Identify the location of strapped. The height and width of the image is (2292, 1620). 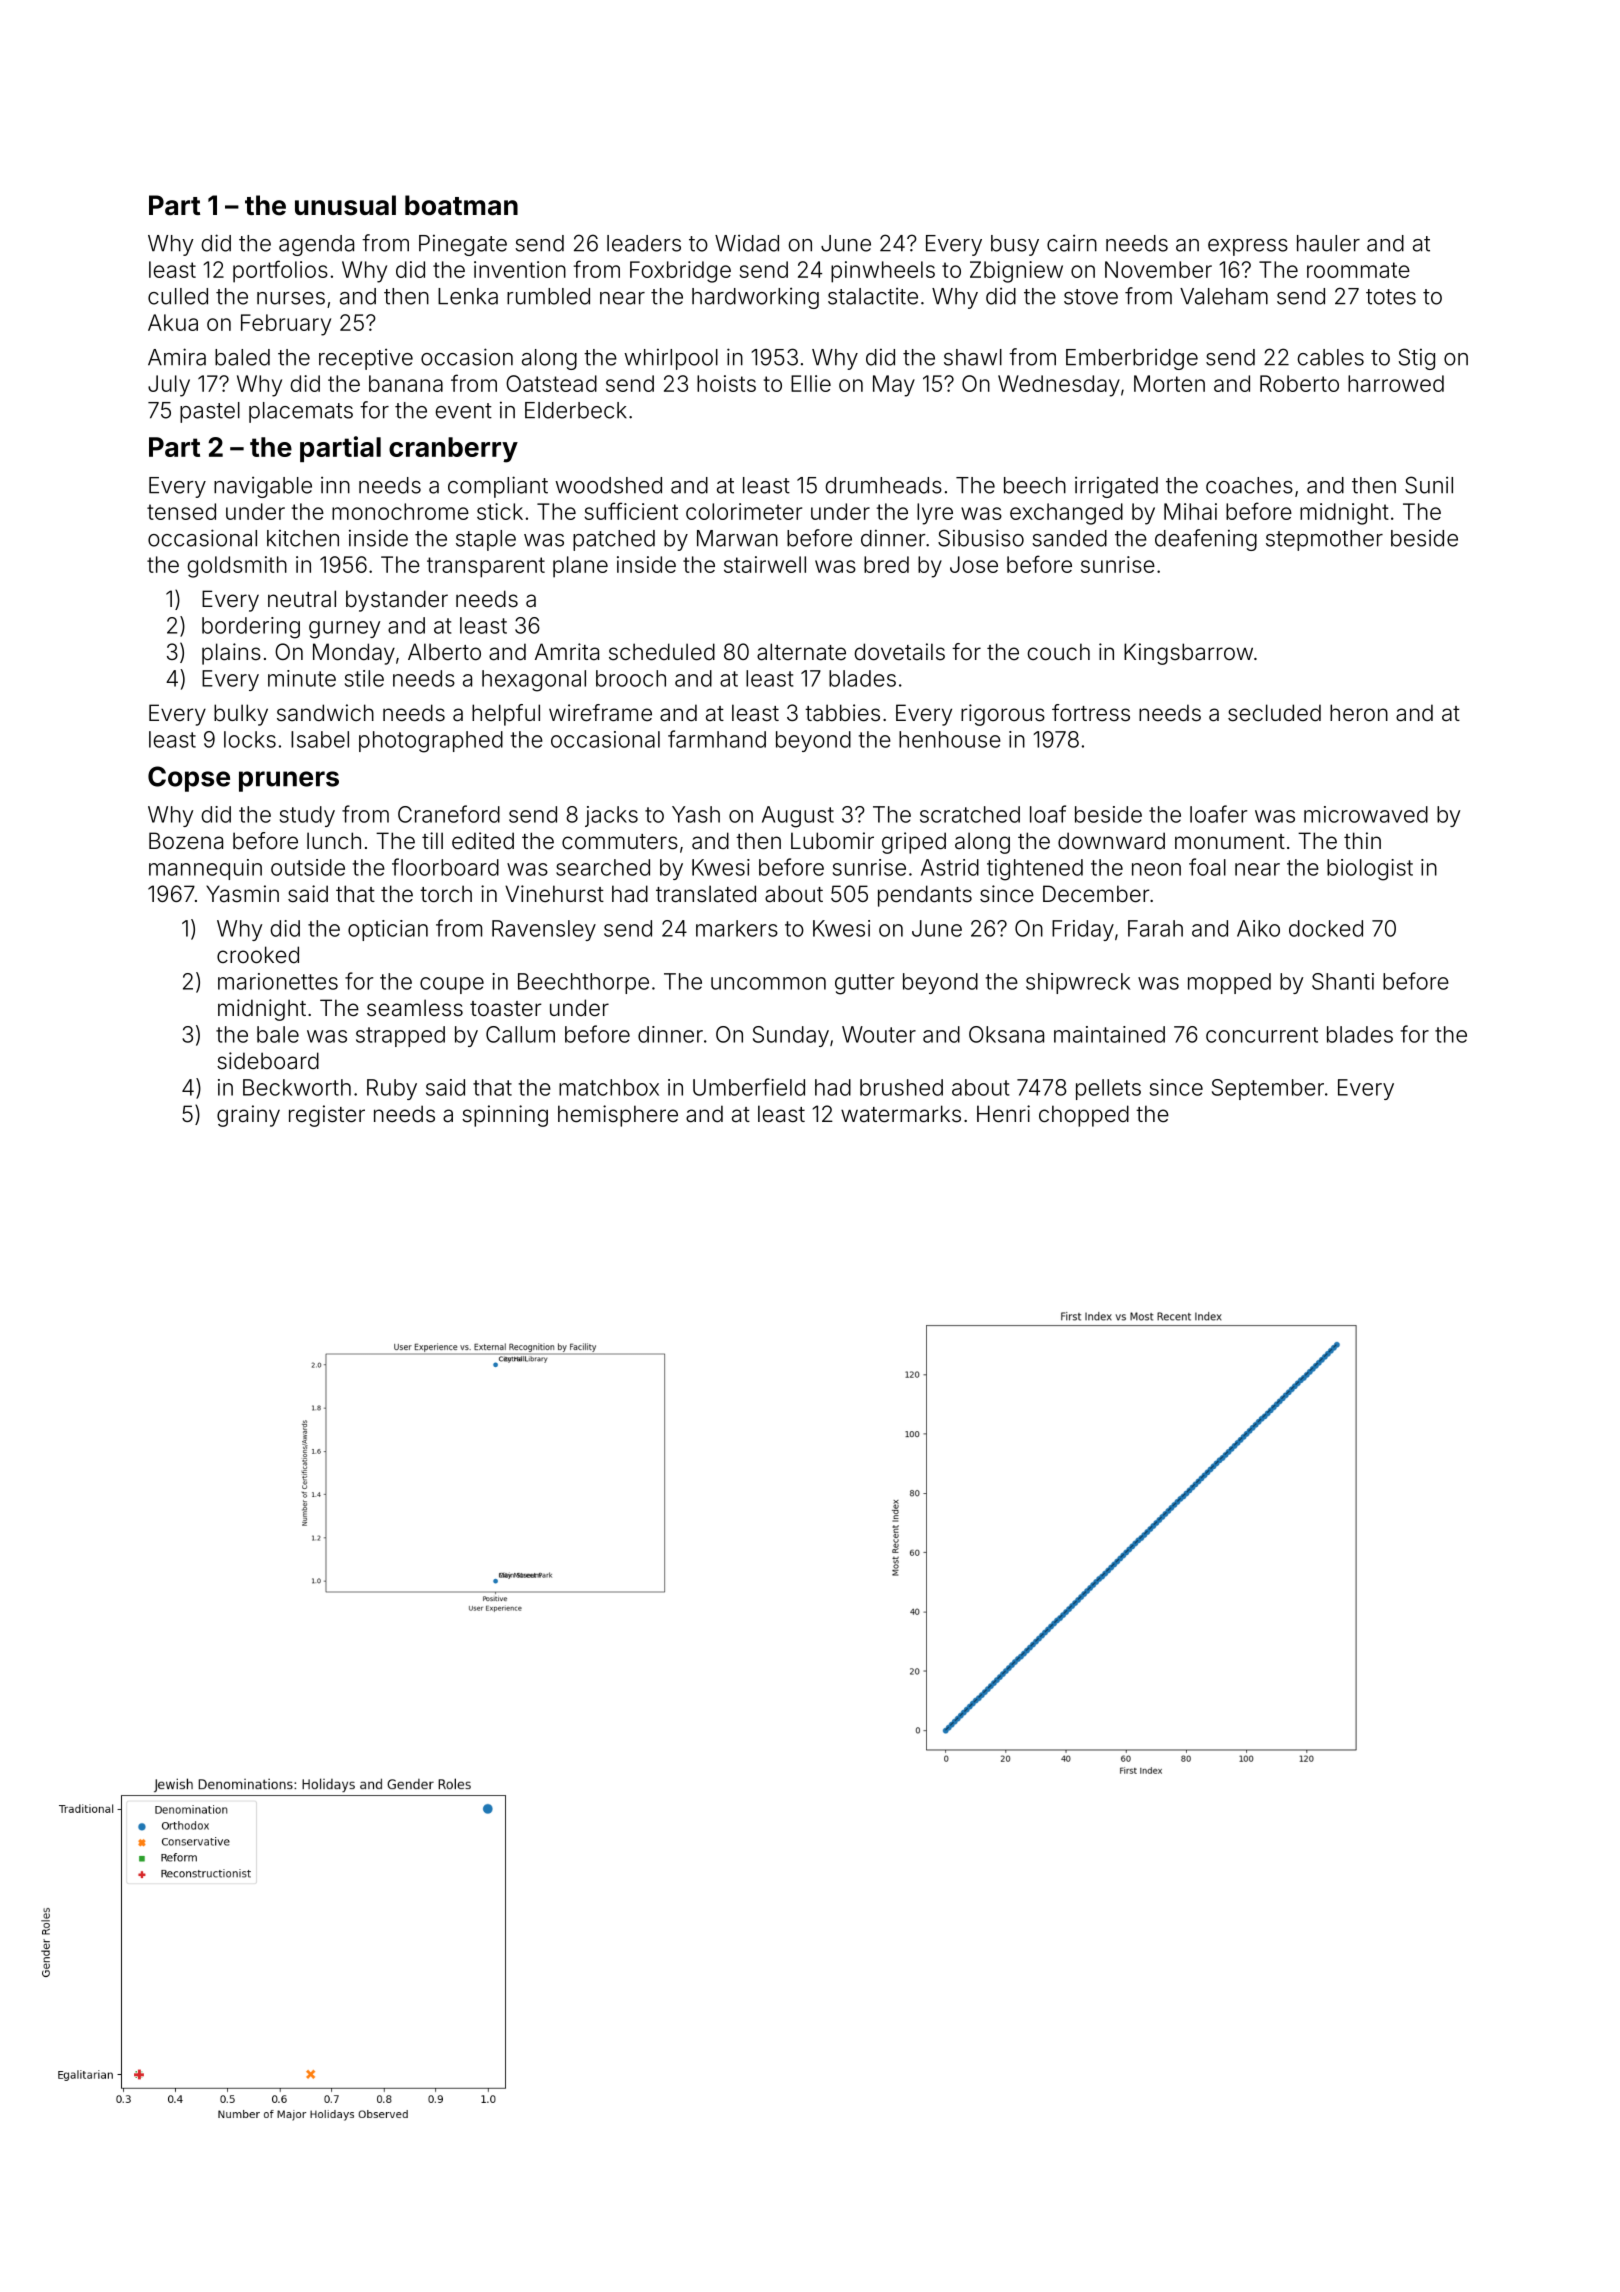
(400, 1036).
